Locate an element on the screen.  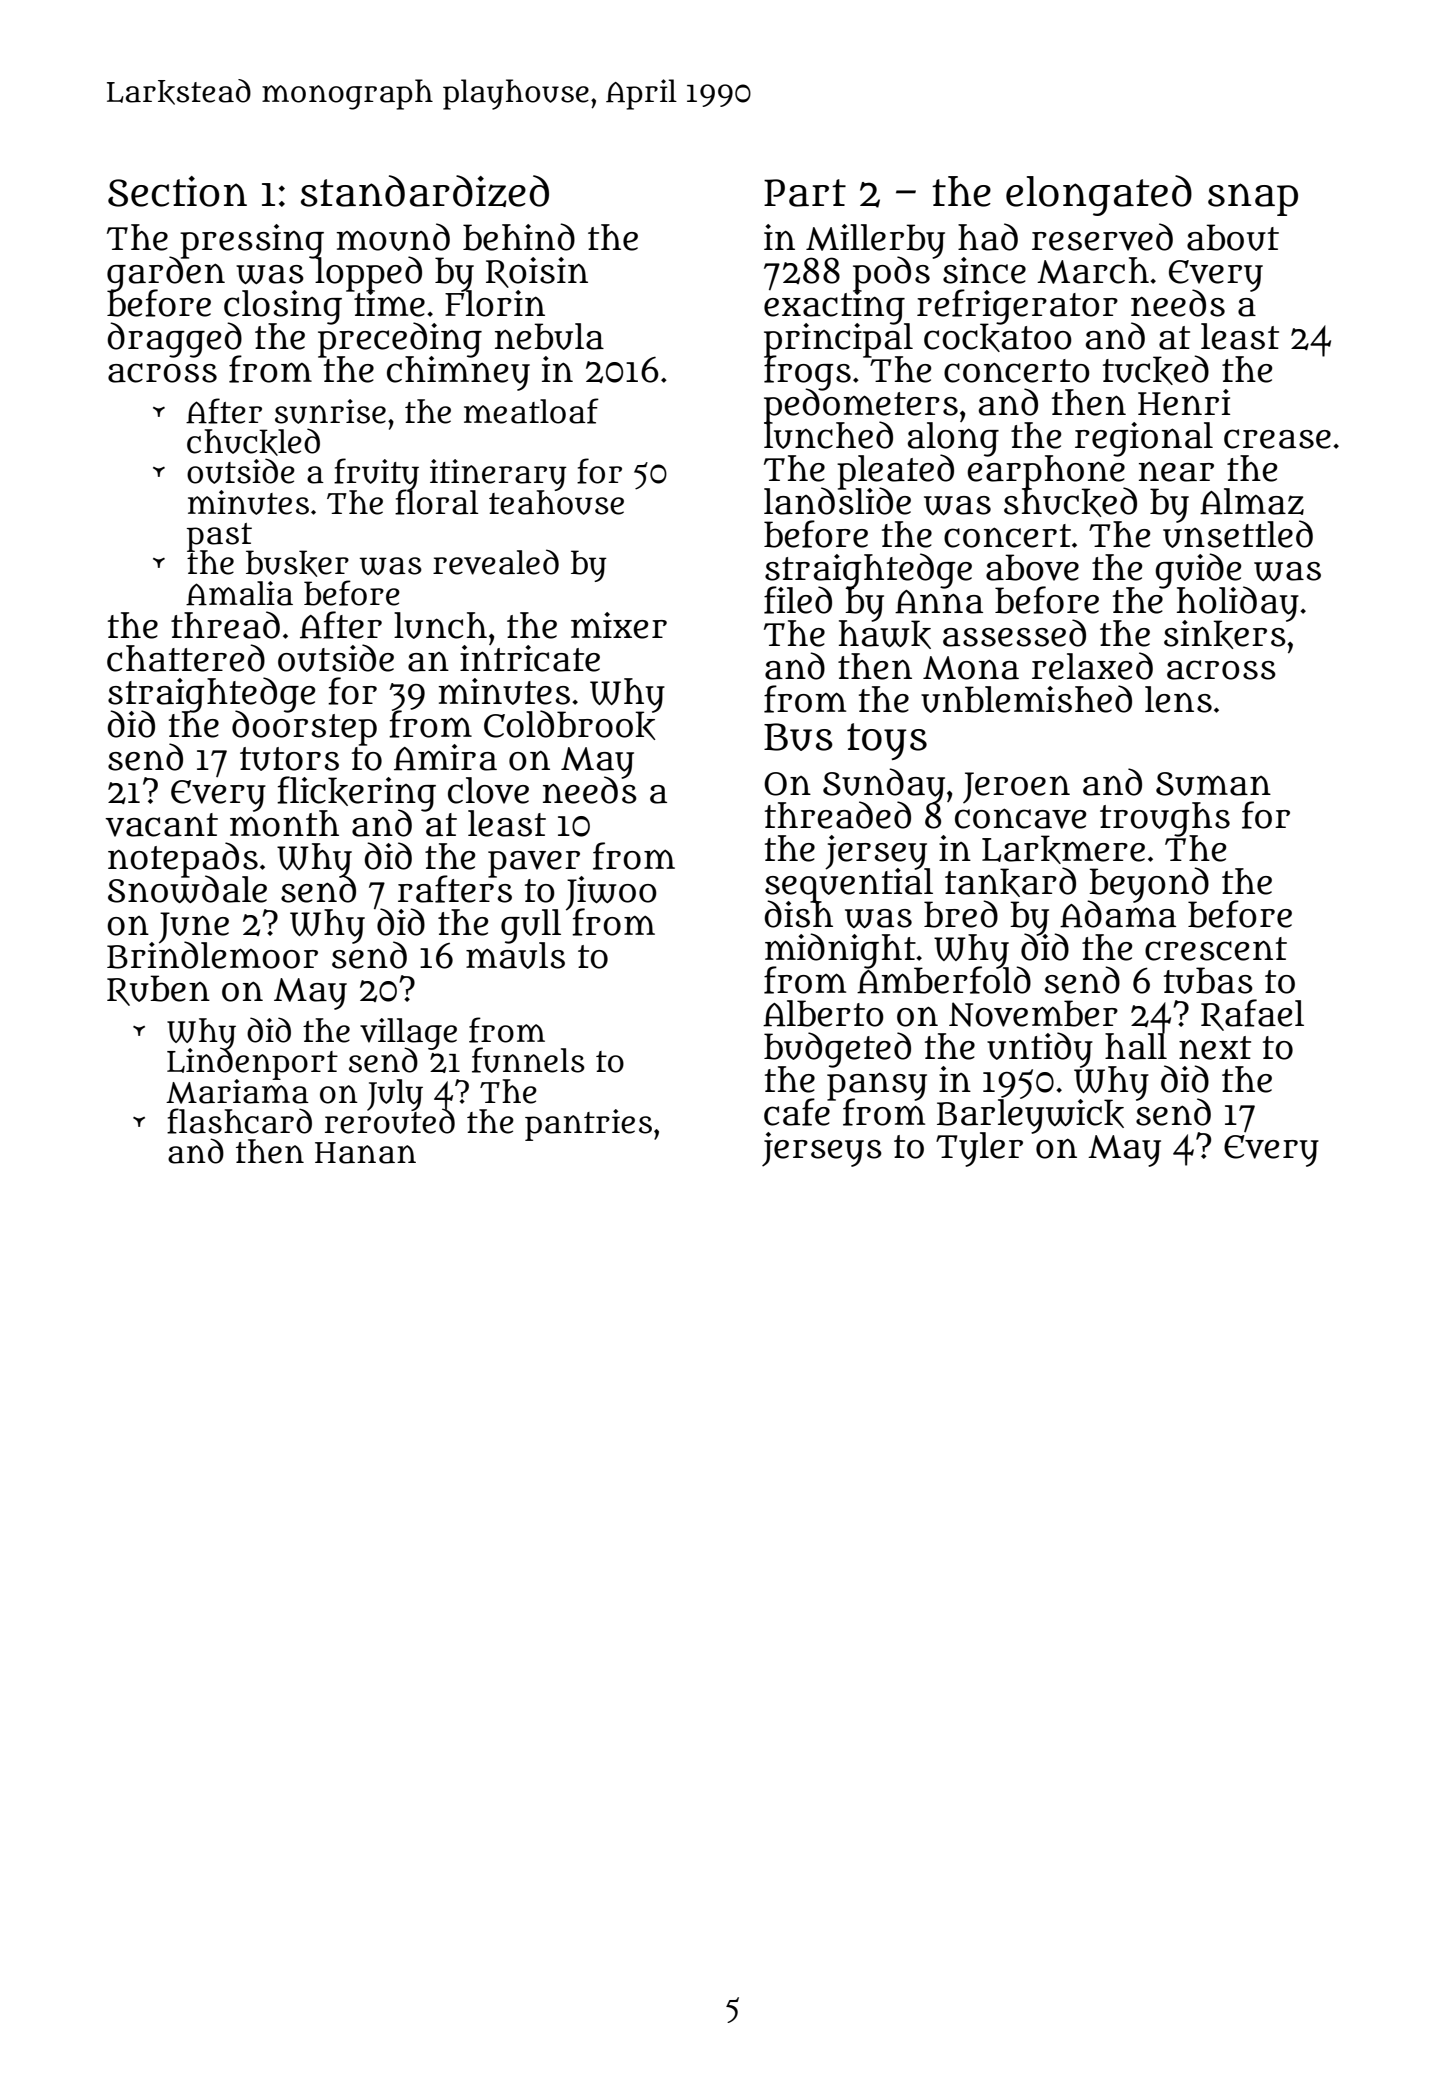
regional is located at coordinates (1144, 439).
